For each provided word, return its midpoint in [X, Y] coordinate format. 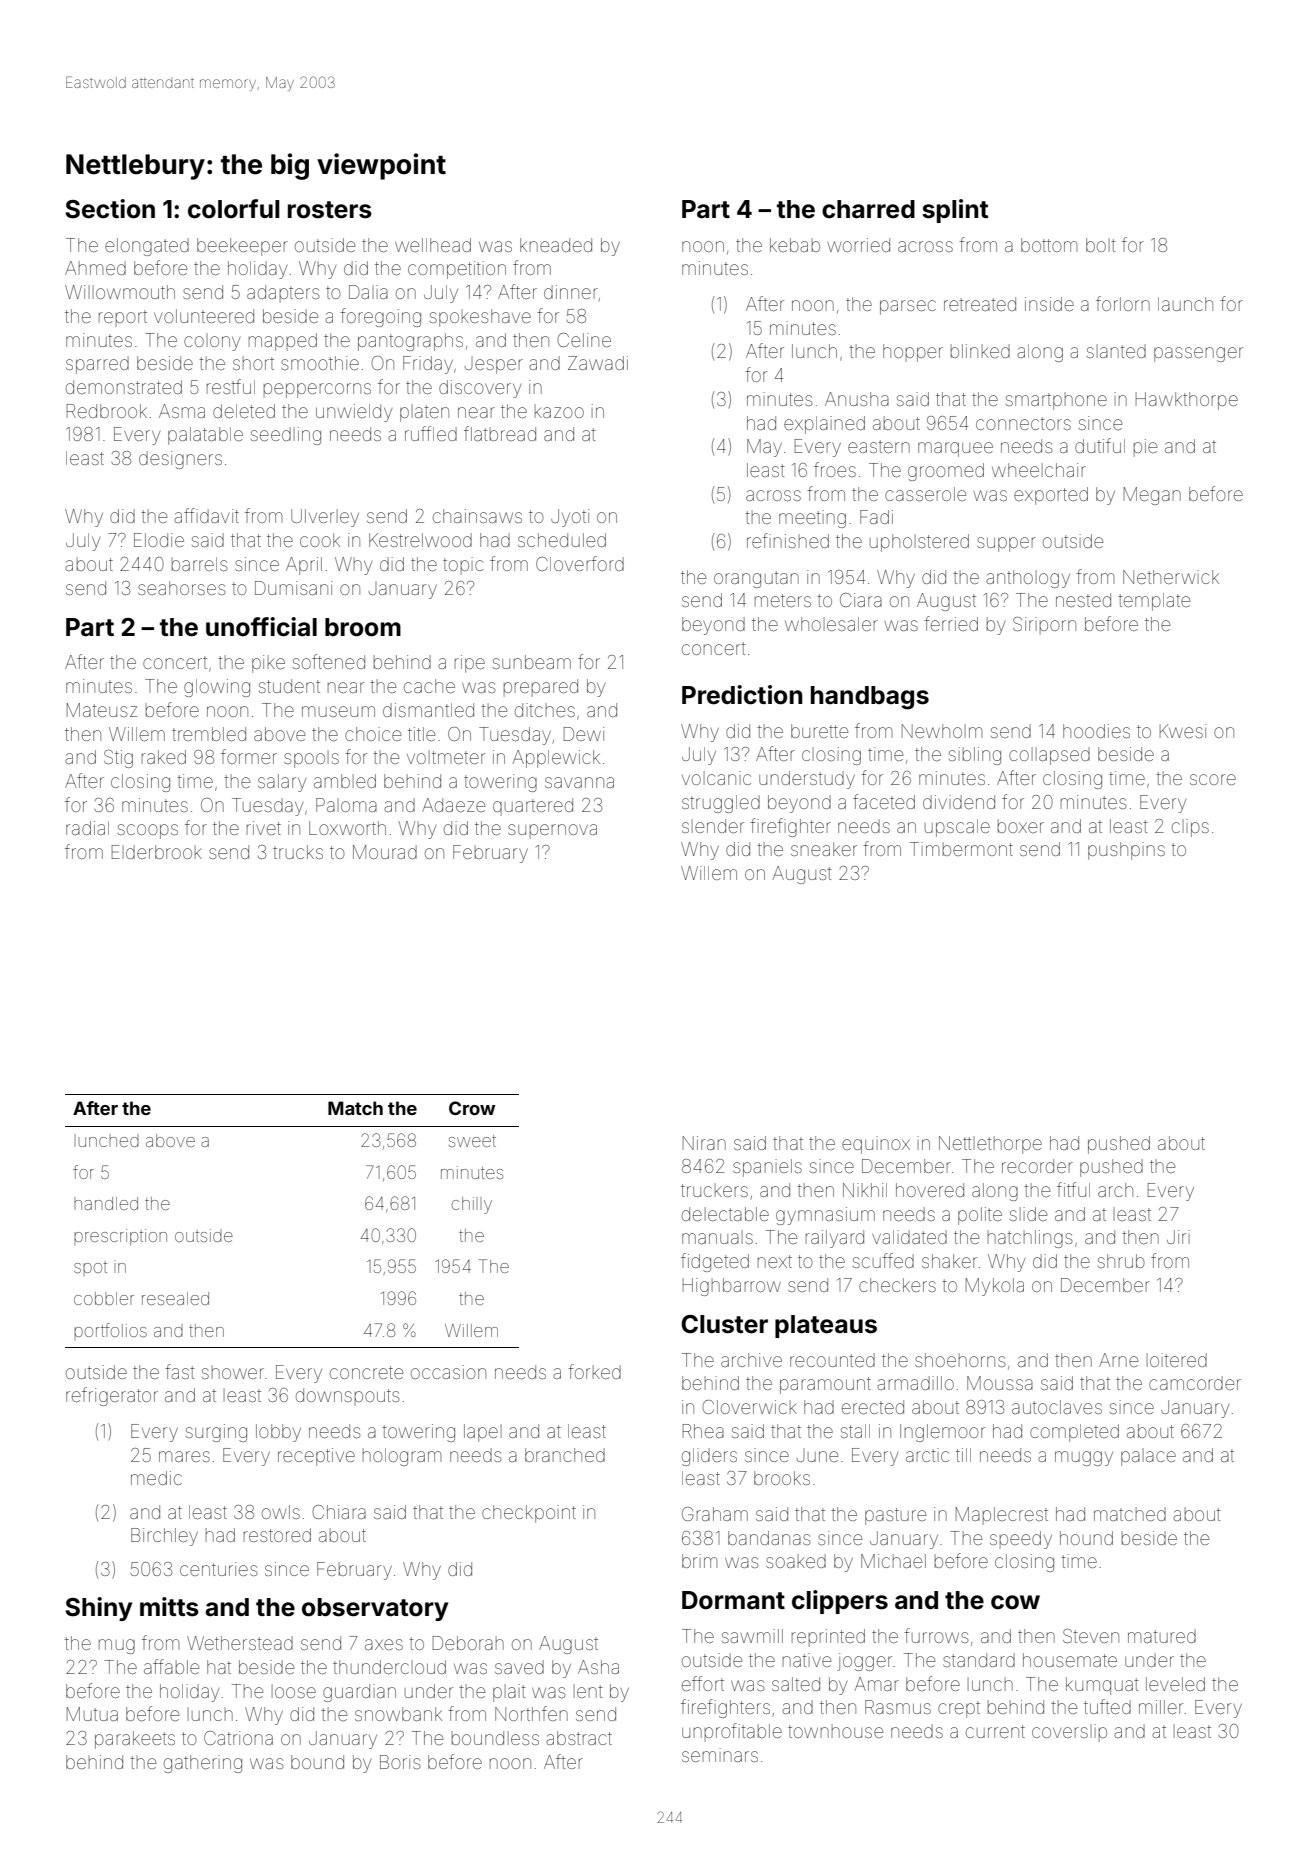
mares [184, 1456]
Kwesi [1183, 731]
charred [868, 209]
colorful [234, 209]
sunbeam [532, 662]
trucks [298, 852]
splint [955, 211]
